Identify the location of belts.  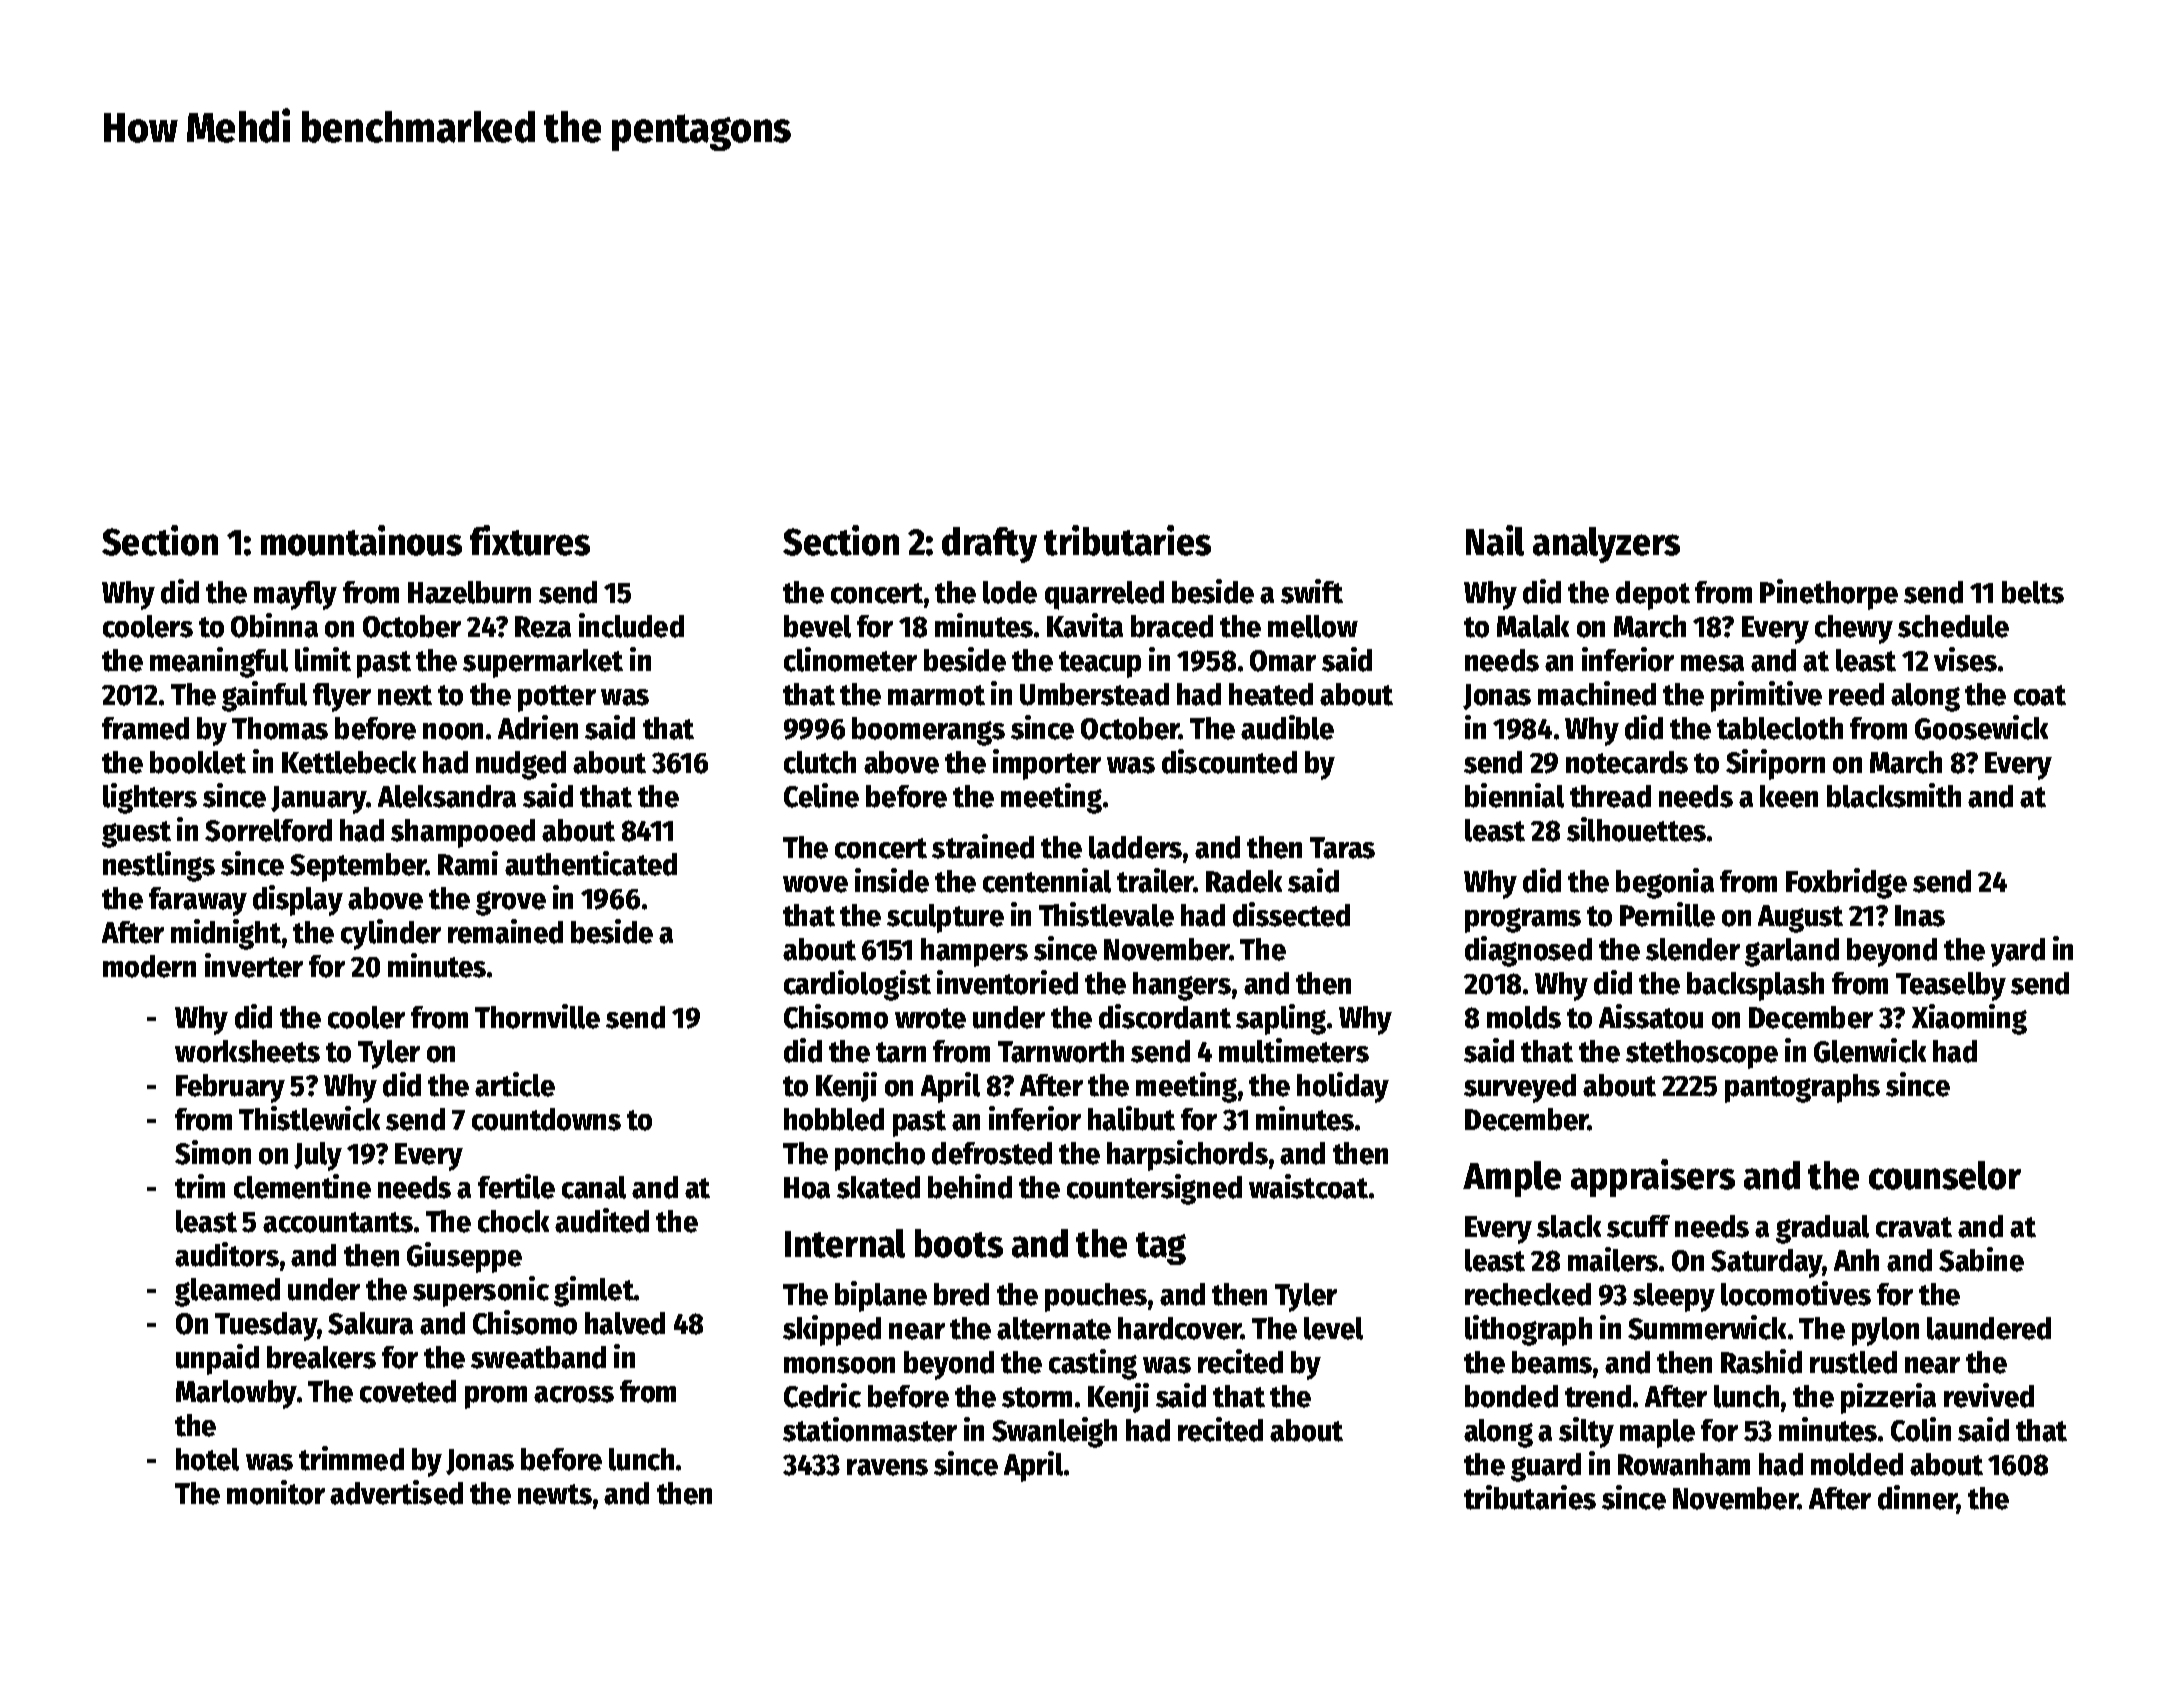
(2033, 592).
